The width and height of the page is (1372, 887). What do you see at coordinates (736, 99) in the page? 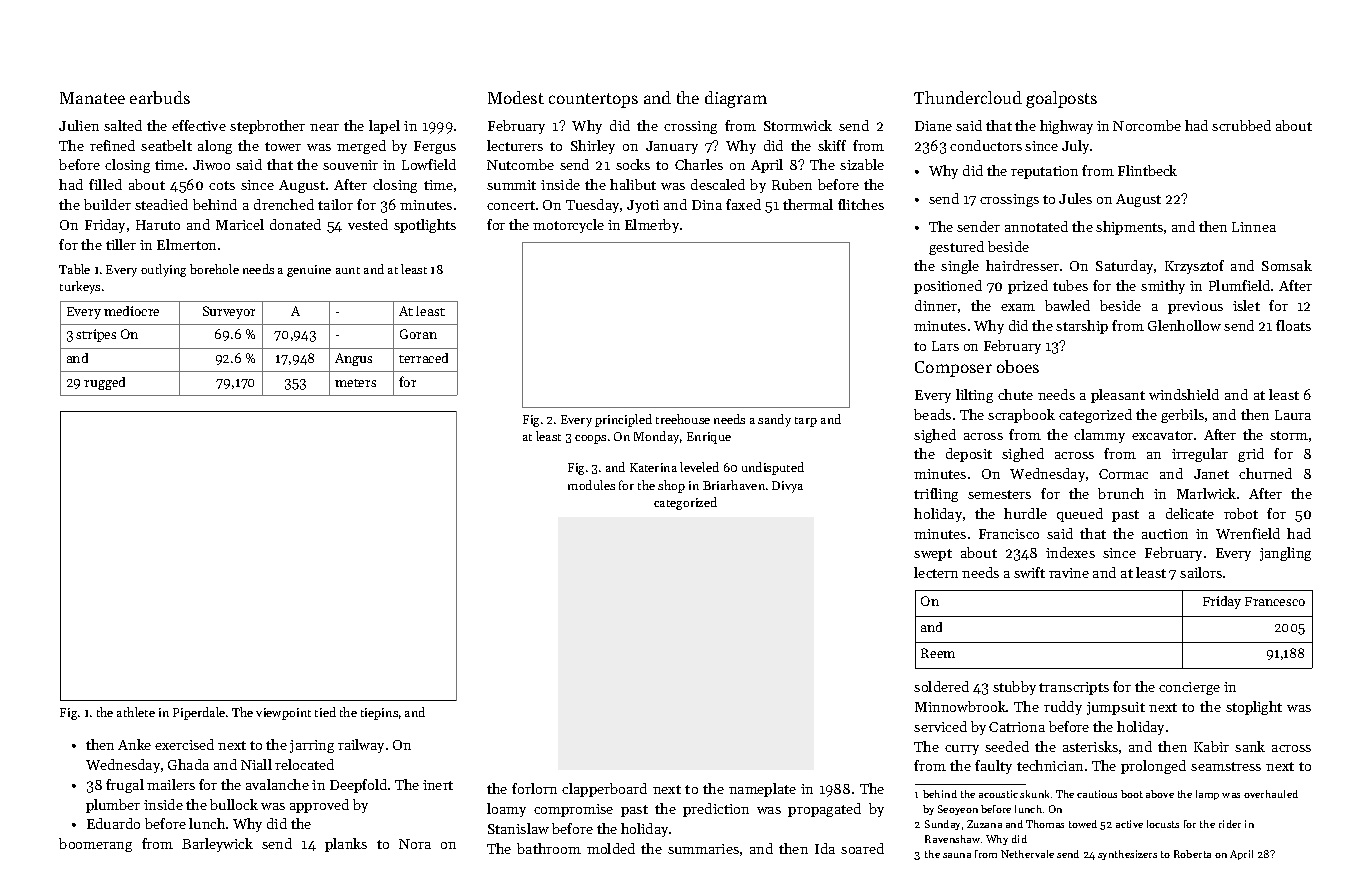
I see `diagram` at bounding box center [736, 99].
